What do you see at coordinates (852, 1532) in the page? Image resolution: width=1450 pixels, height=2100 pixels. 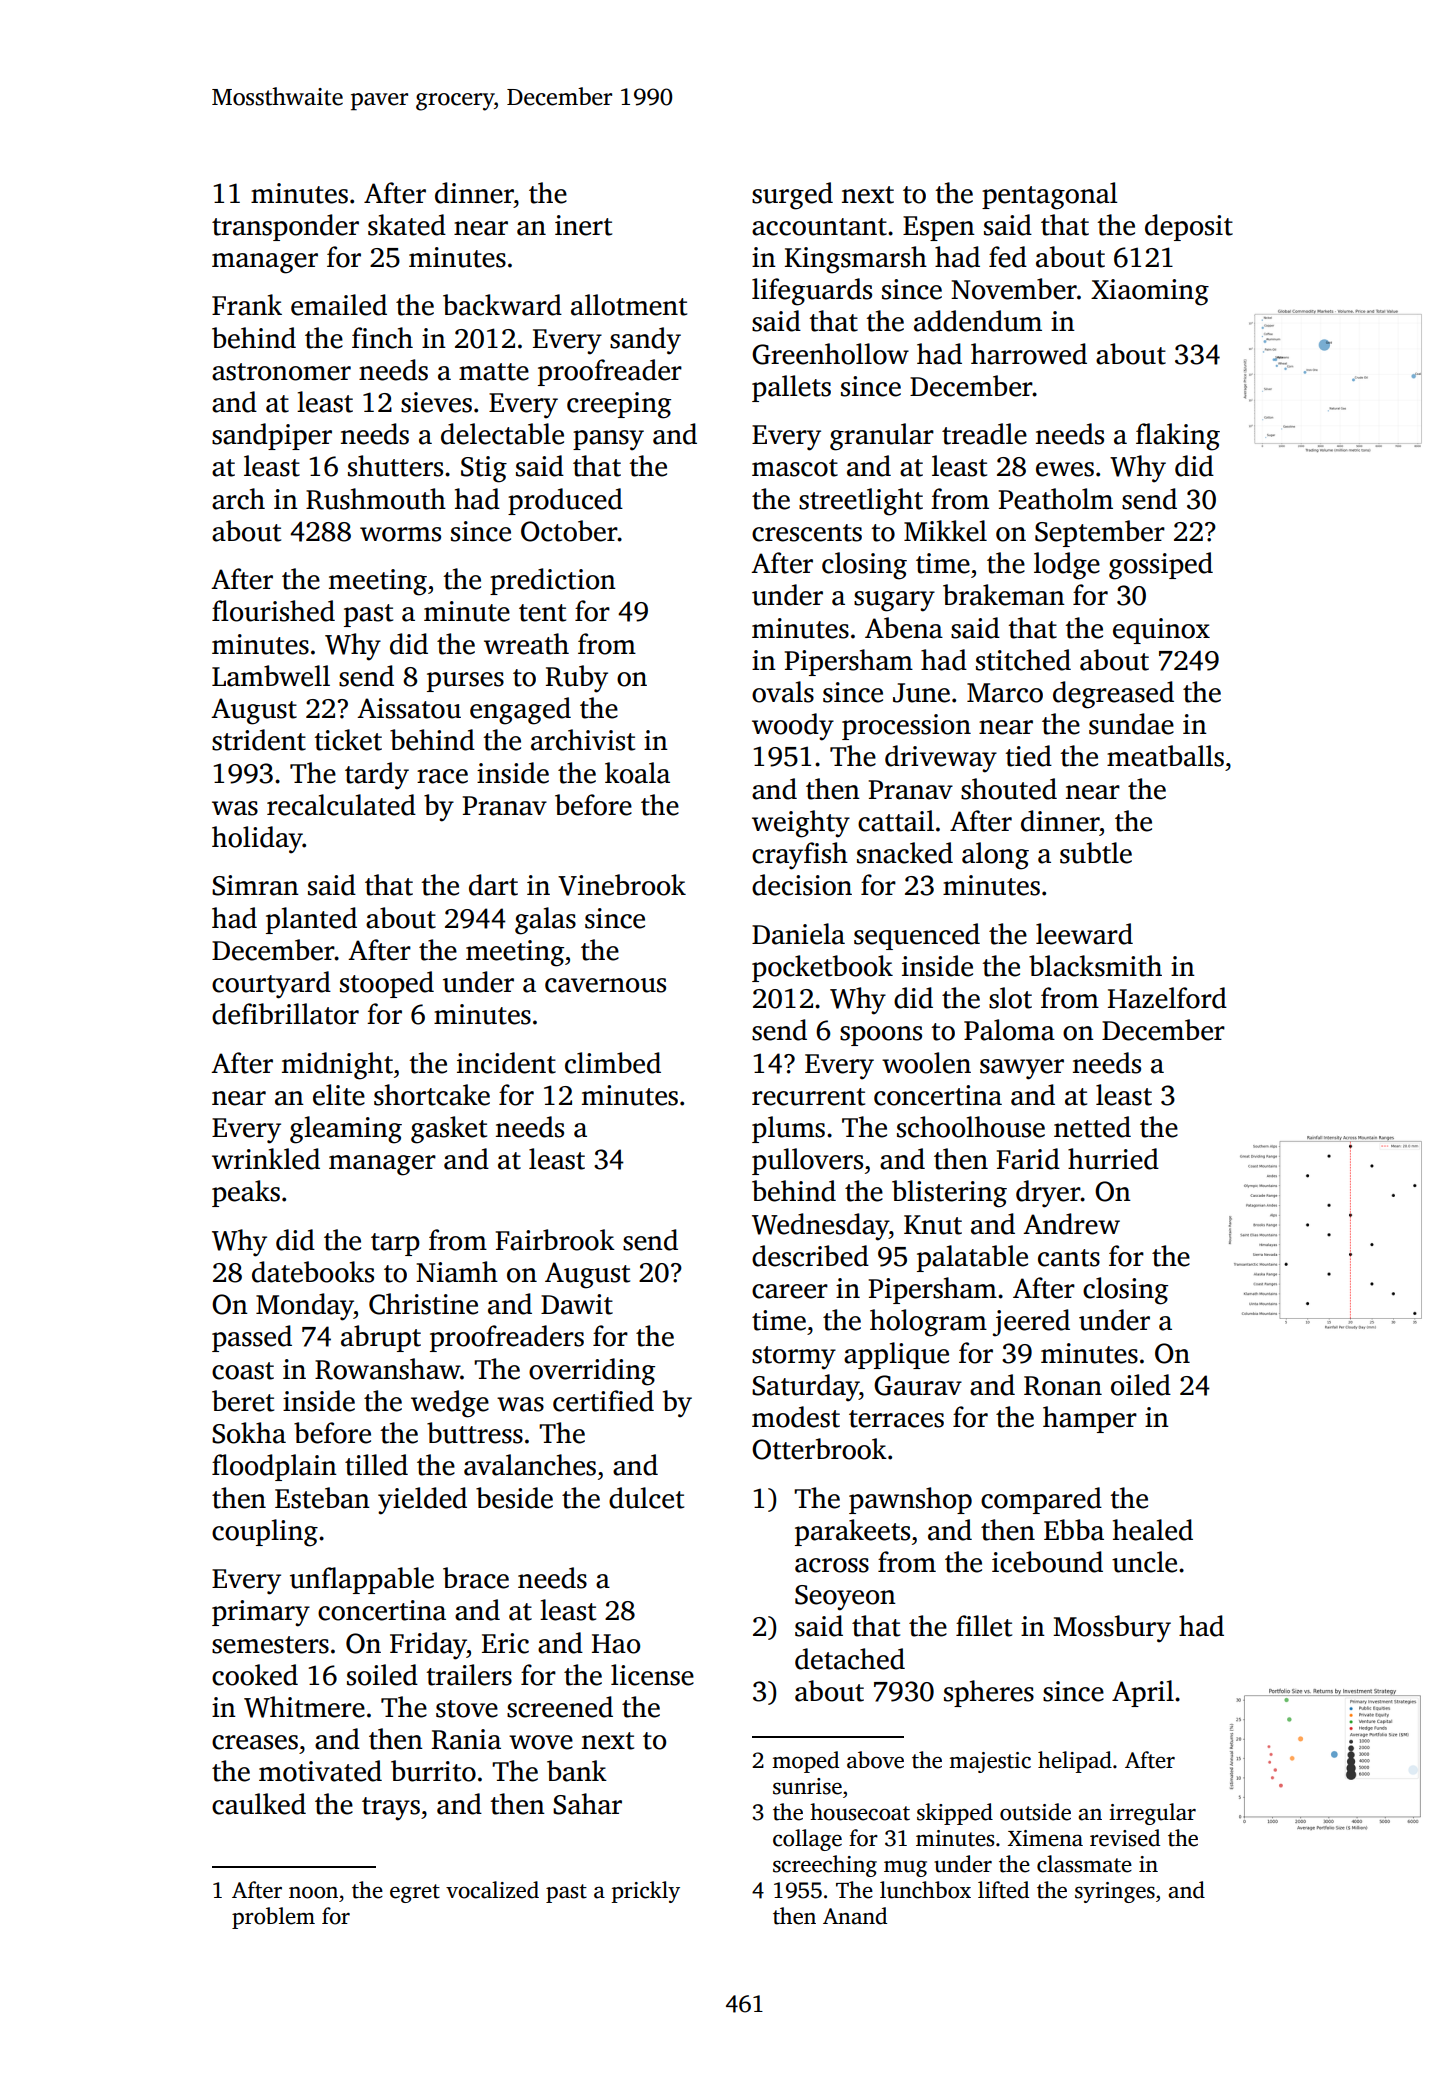 I see `parakeets` at bounding box center [852, 1532].
